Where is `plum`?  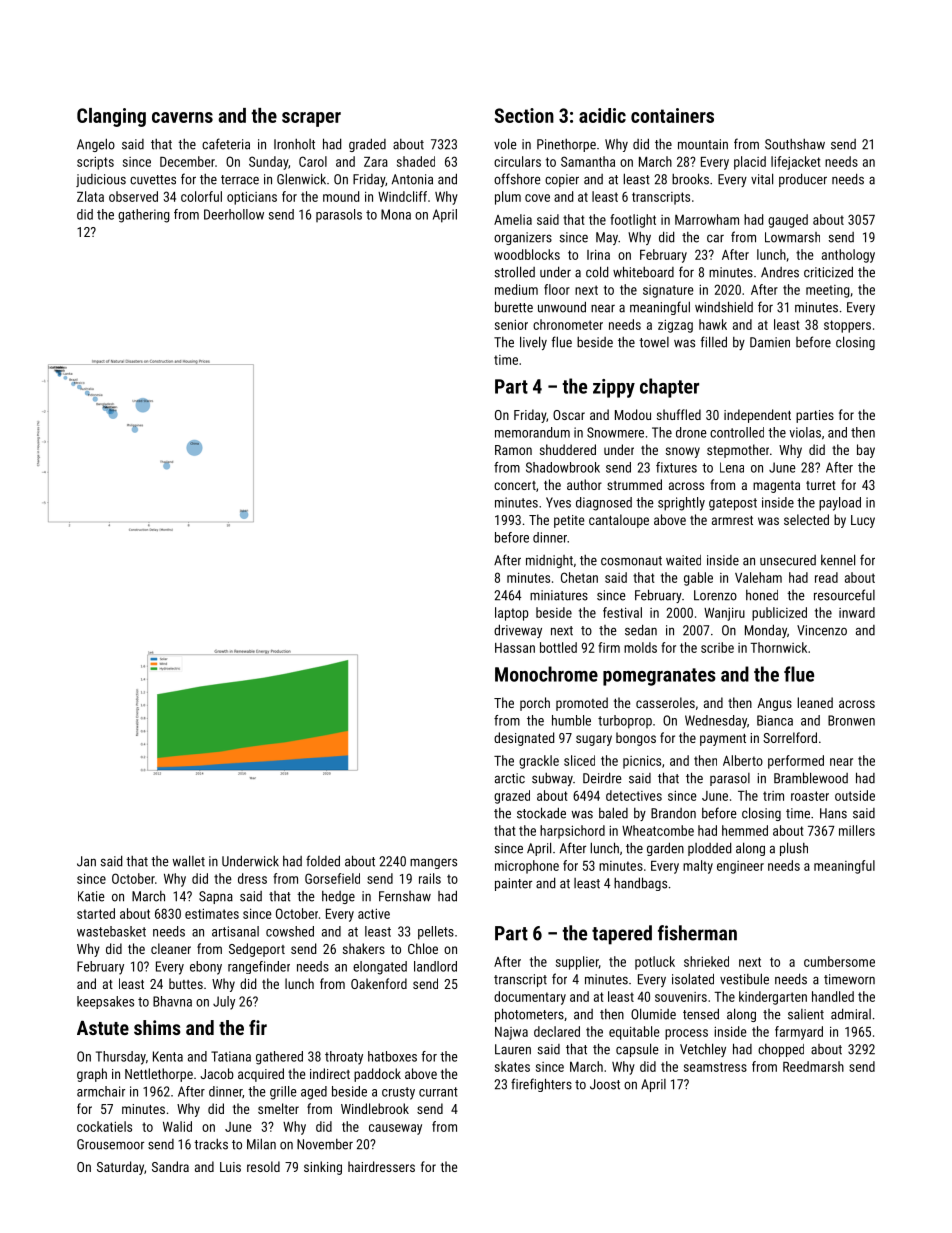 plum is located at coordinates (508, 198).
